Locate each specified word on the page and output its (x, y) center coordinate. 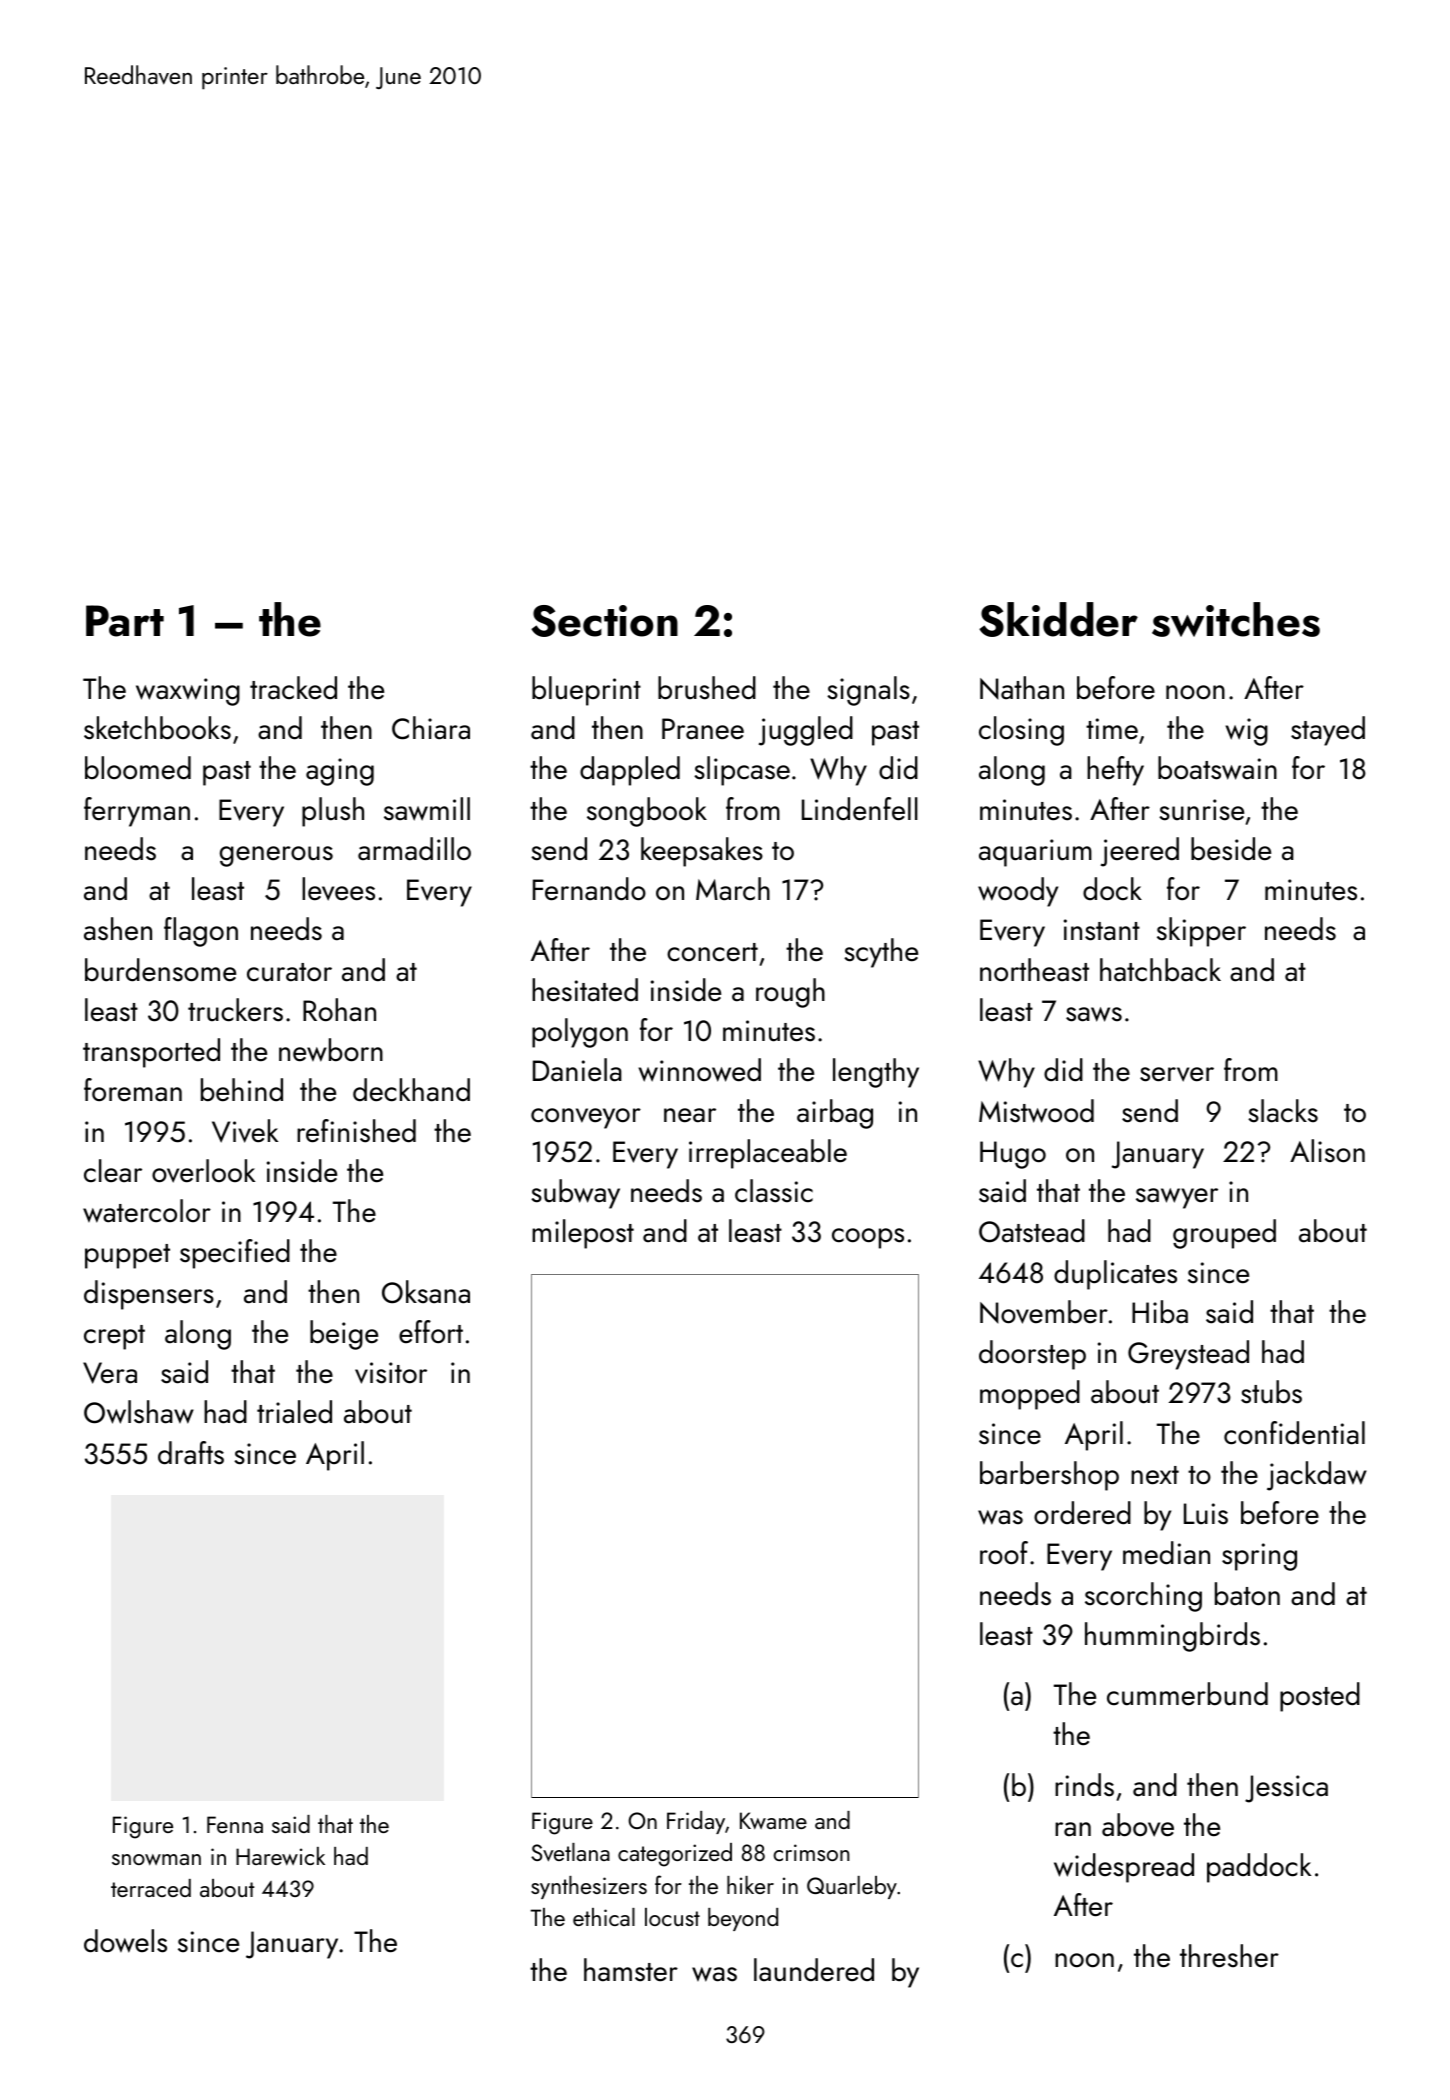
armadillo (414, 849)
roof (1004, 1553)
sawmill (427, 809)
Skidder (1058, 619)
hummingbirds (1172, 1637)
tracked (293, 688)
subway (575, 1194)
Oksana (426, 1292)
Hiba (1160, 1312)
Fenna (235, 1824)
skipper (1201, 932)
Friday (696, 1822)
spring (1259, 1557)
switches (1236, 619)
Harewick (280, 1856)
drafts (191, 1453)
